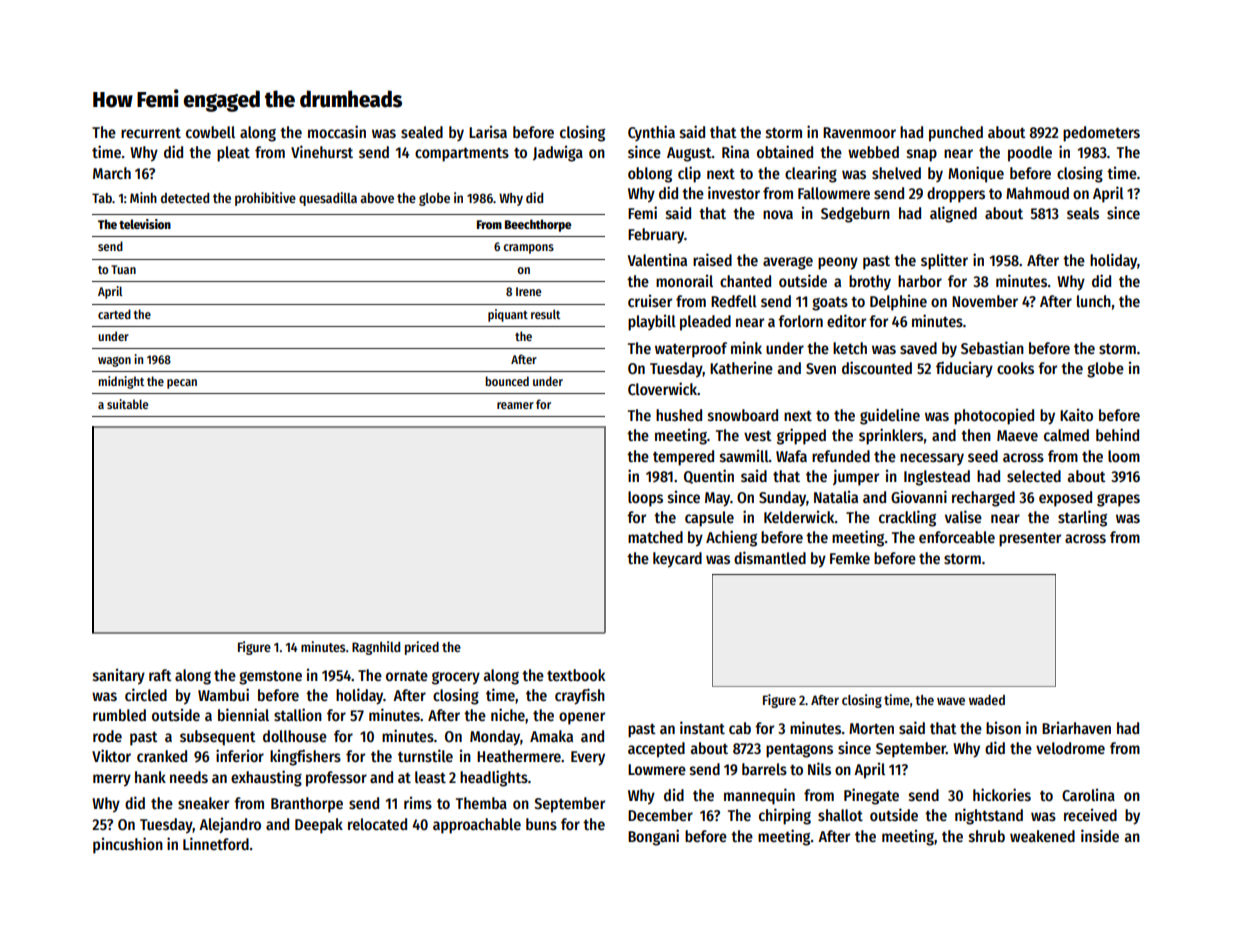 This screenshot has height=952, width=1233. What do you see at coordinates (1101, 134) in the screenshot?
I see `pedometers` at bounding box center [1101, 134].
